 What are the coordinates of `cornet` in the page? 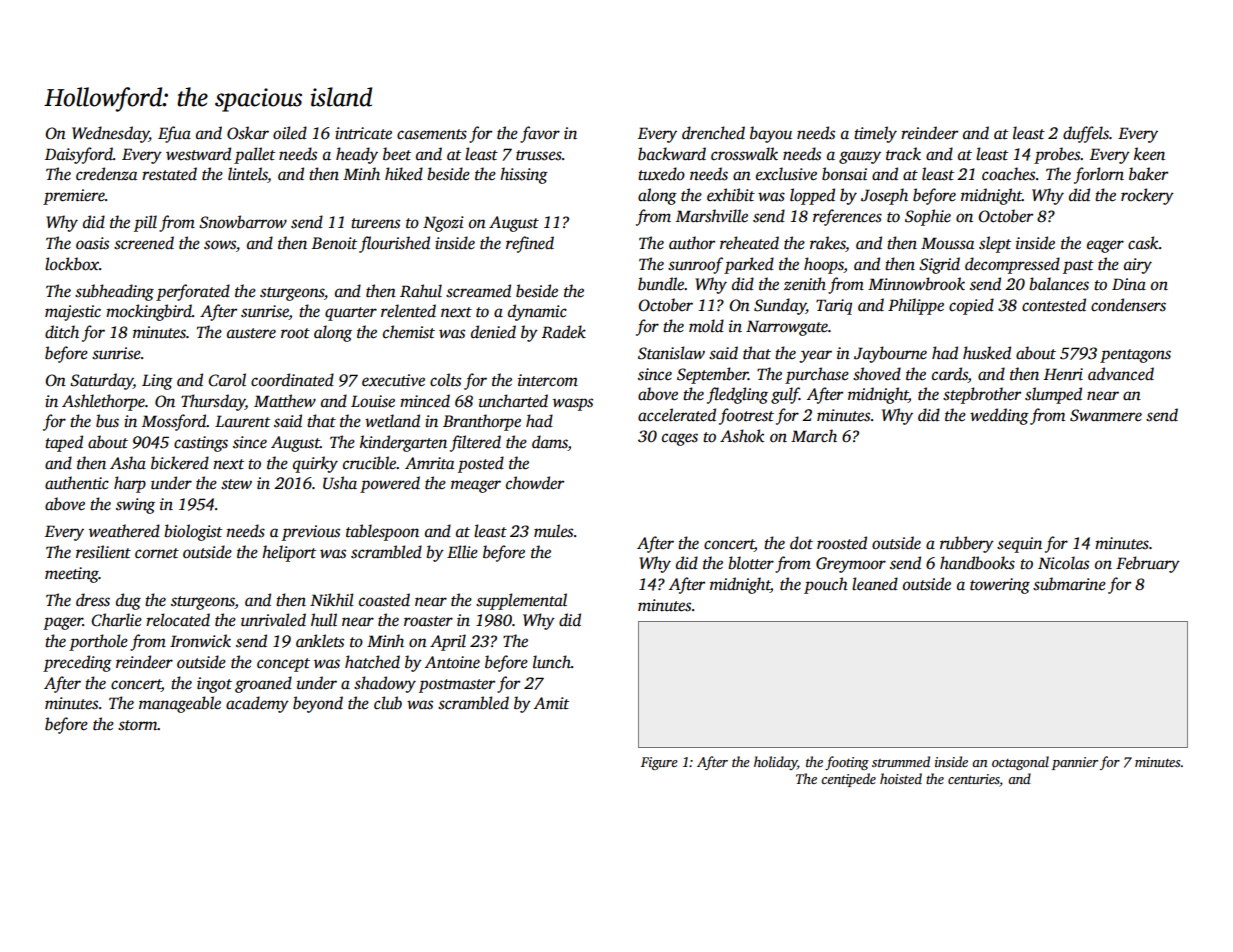 It's located at (157, 553).
